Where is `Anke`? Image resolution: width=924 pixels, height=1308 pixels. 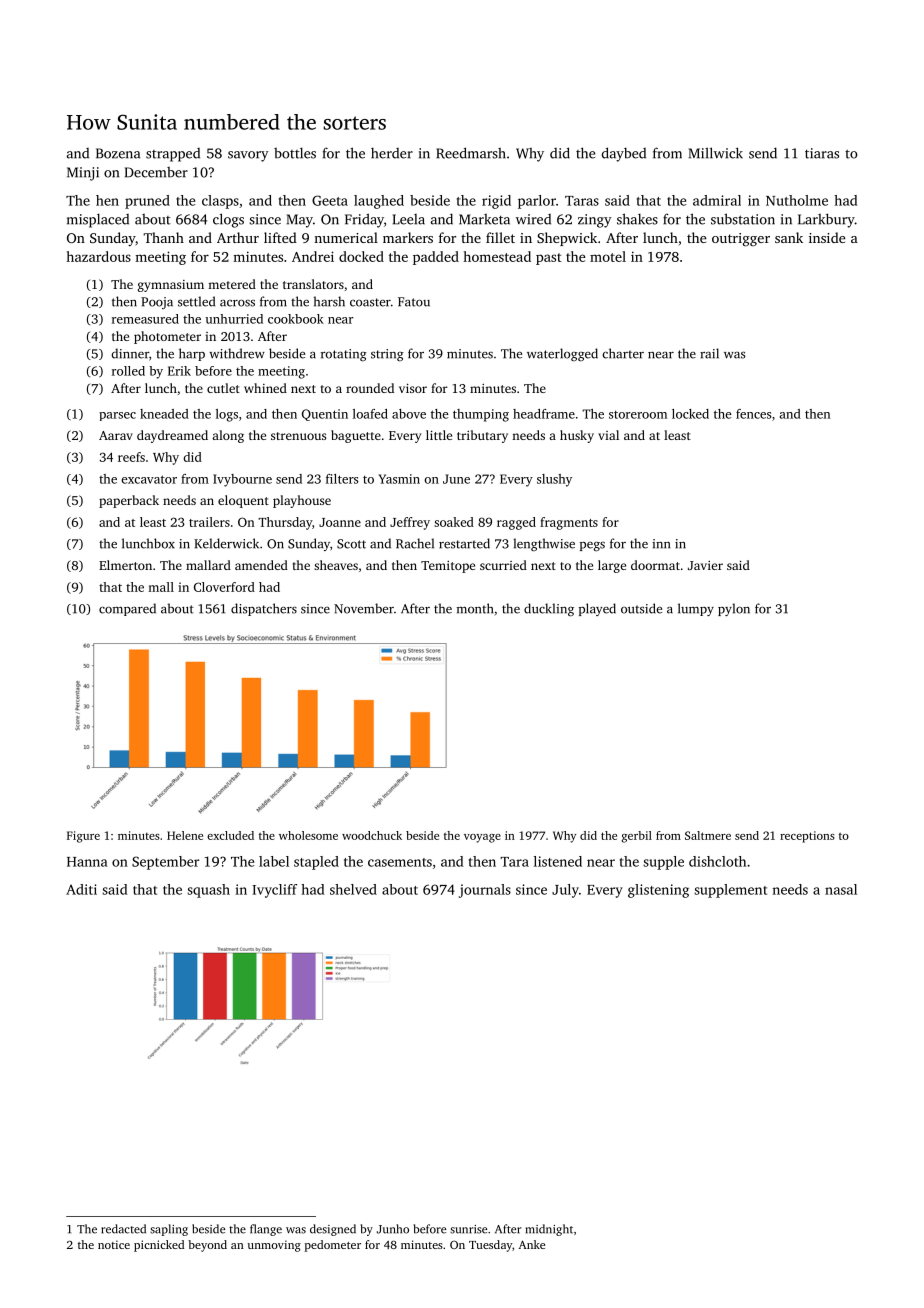 Anke is located at coordinates (532, 1244).
